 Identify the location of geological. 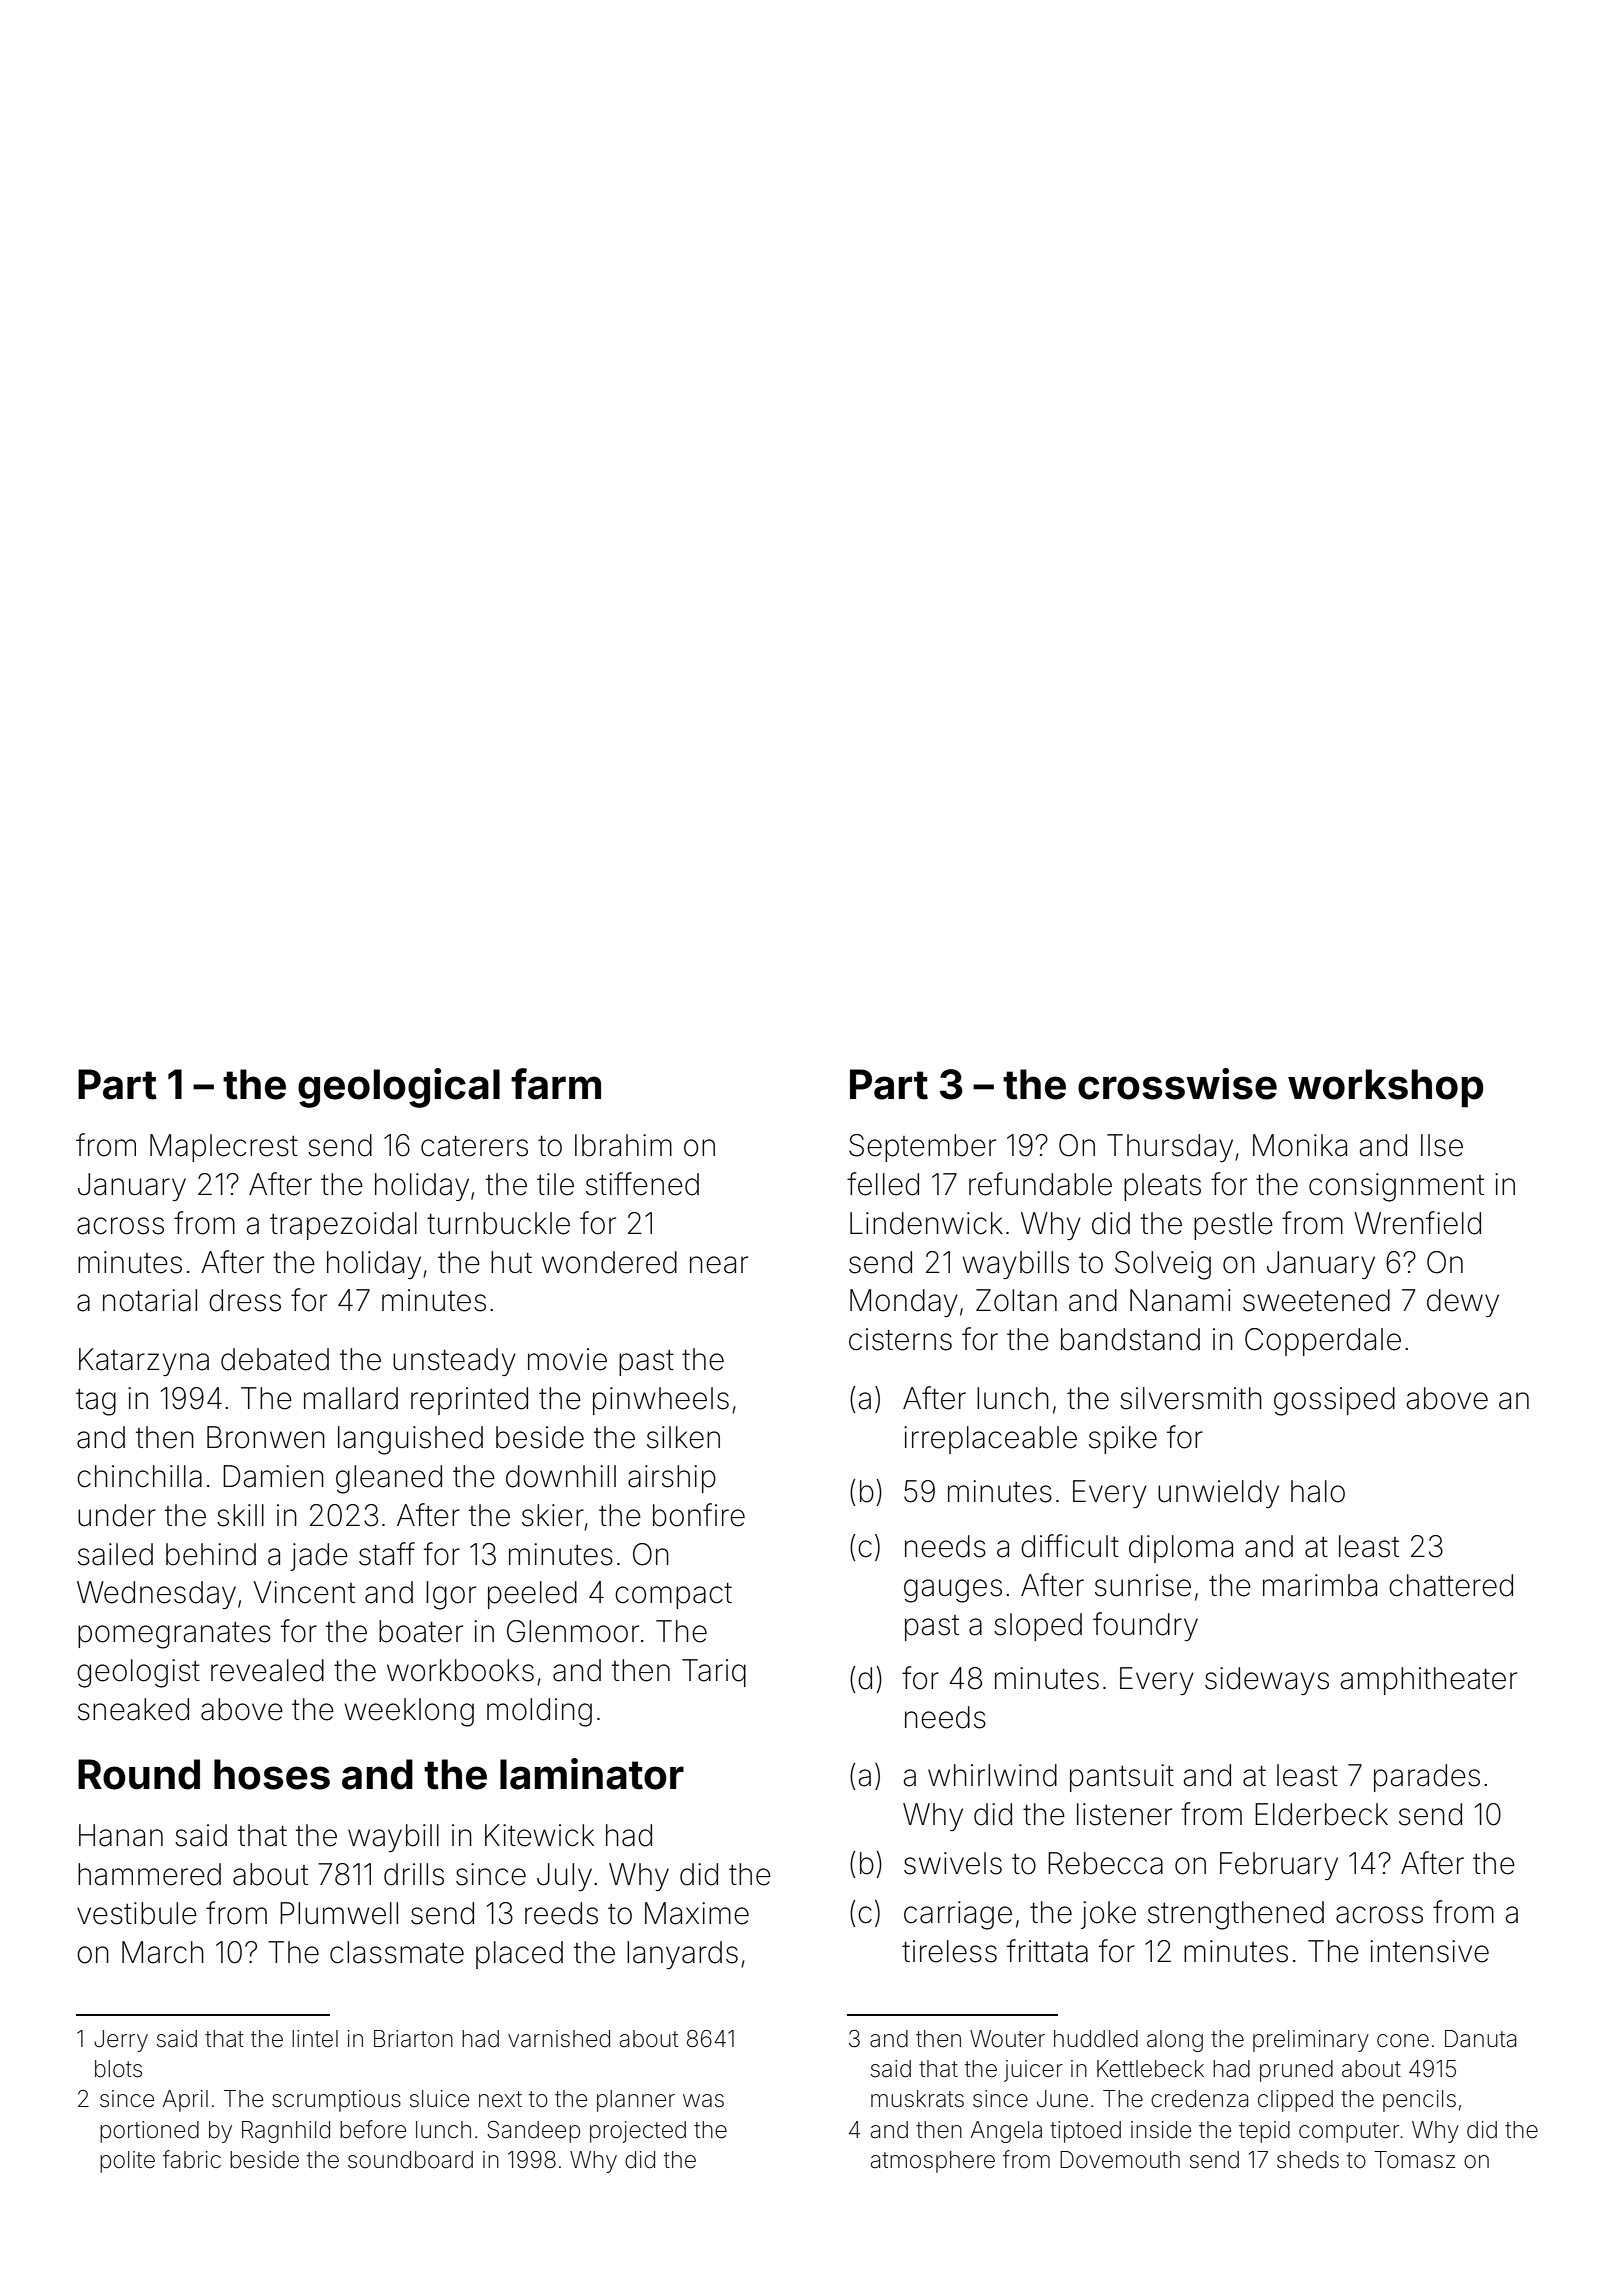
(399, 1088).
